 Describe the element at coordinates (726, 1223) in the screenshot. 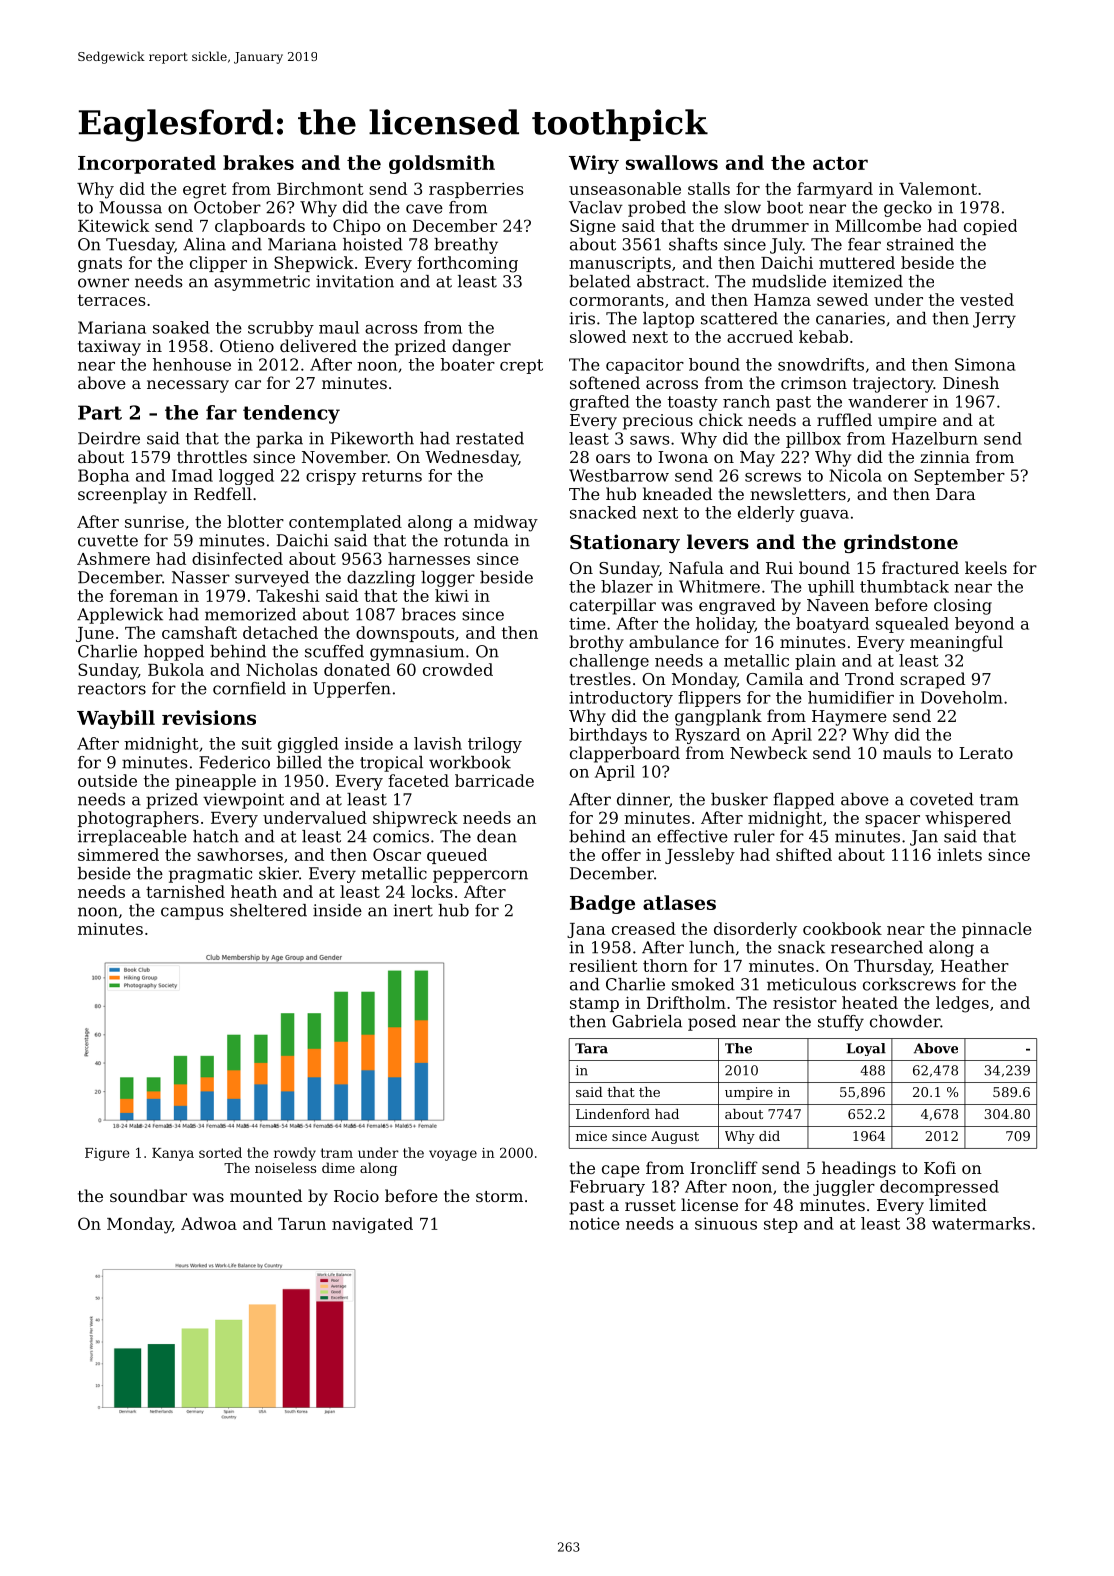

I see `sinuous` at that location.
